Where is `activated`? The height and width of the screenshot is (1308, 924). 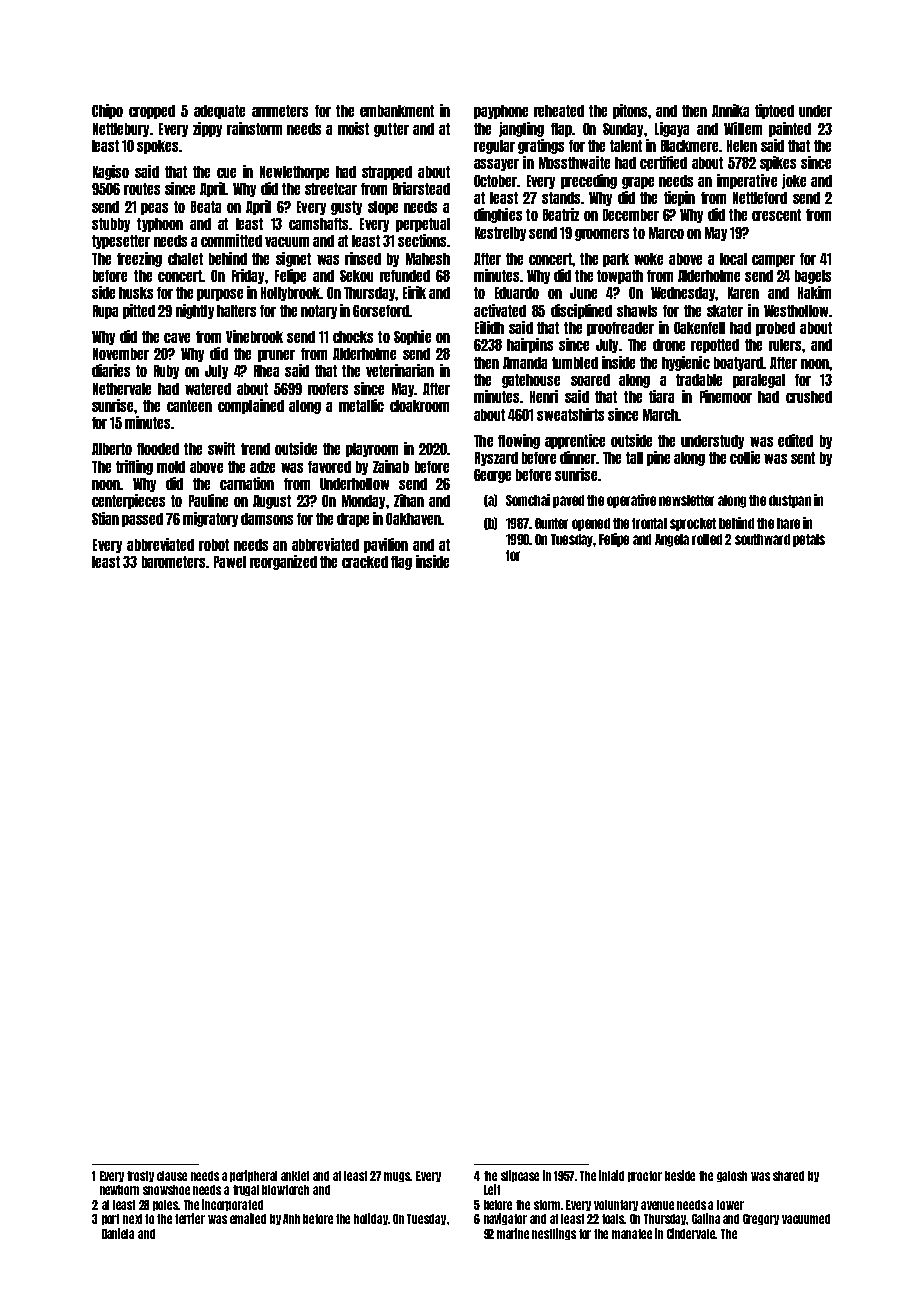
activated is located at coordinates (500, 310).
